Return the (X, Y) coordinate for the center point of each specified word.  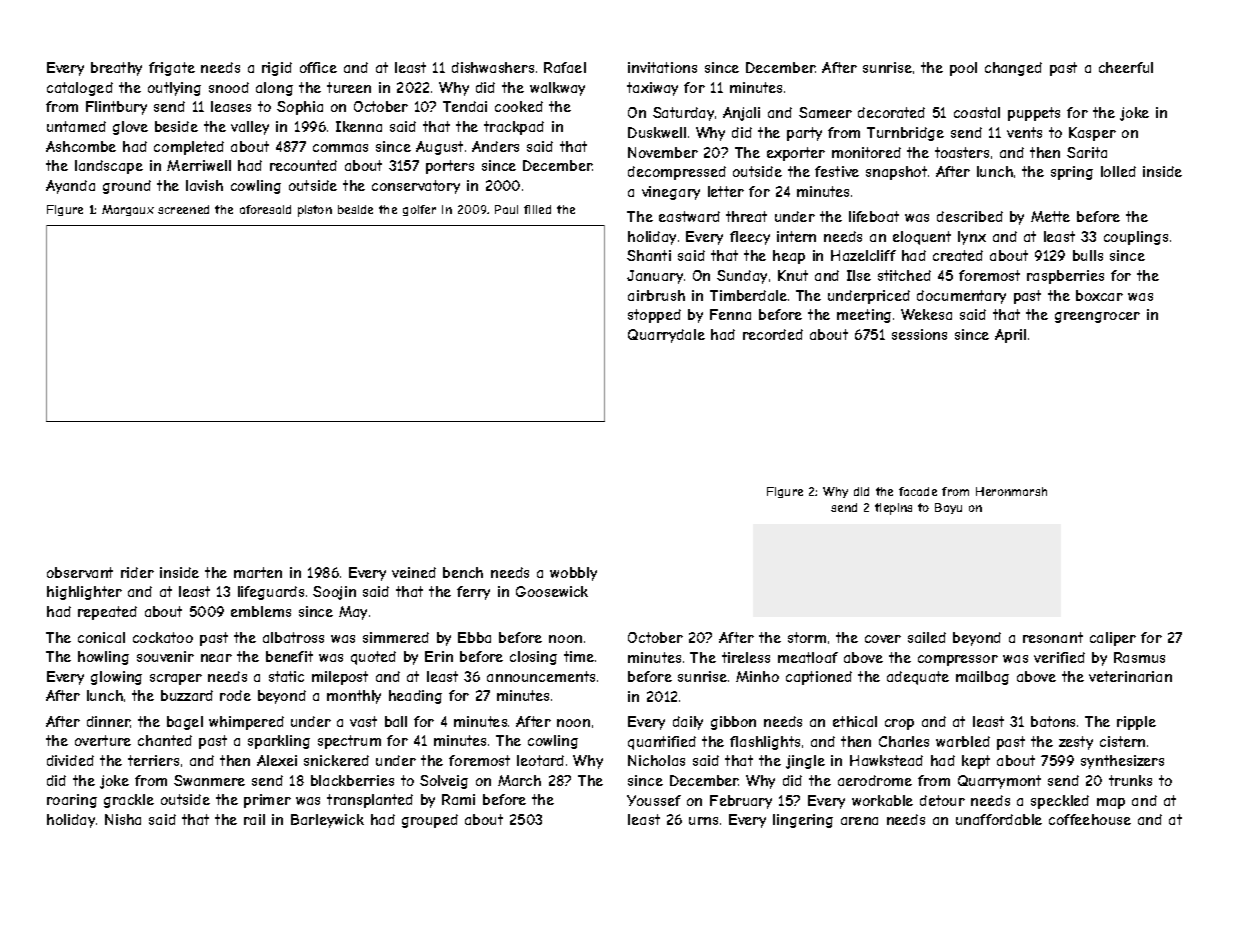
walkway (557, 89)
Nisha (123, 819)
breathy (116, 69)
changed (1013, 69)
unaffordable (999, 819)
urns (703, 821)
